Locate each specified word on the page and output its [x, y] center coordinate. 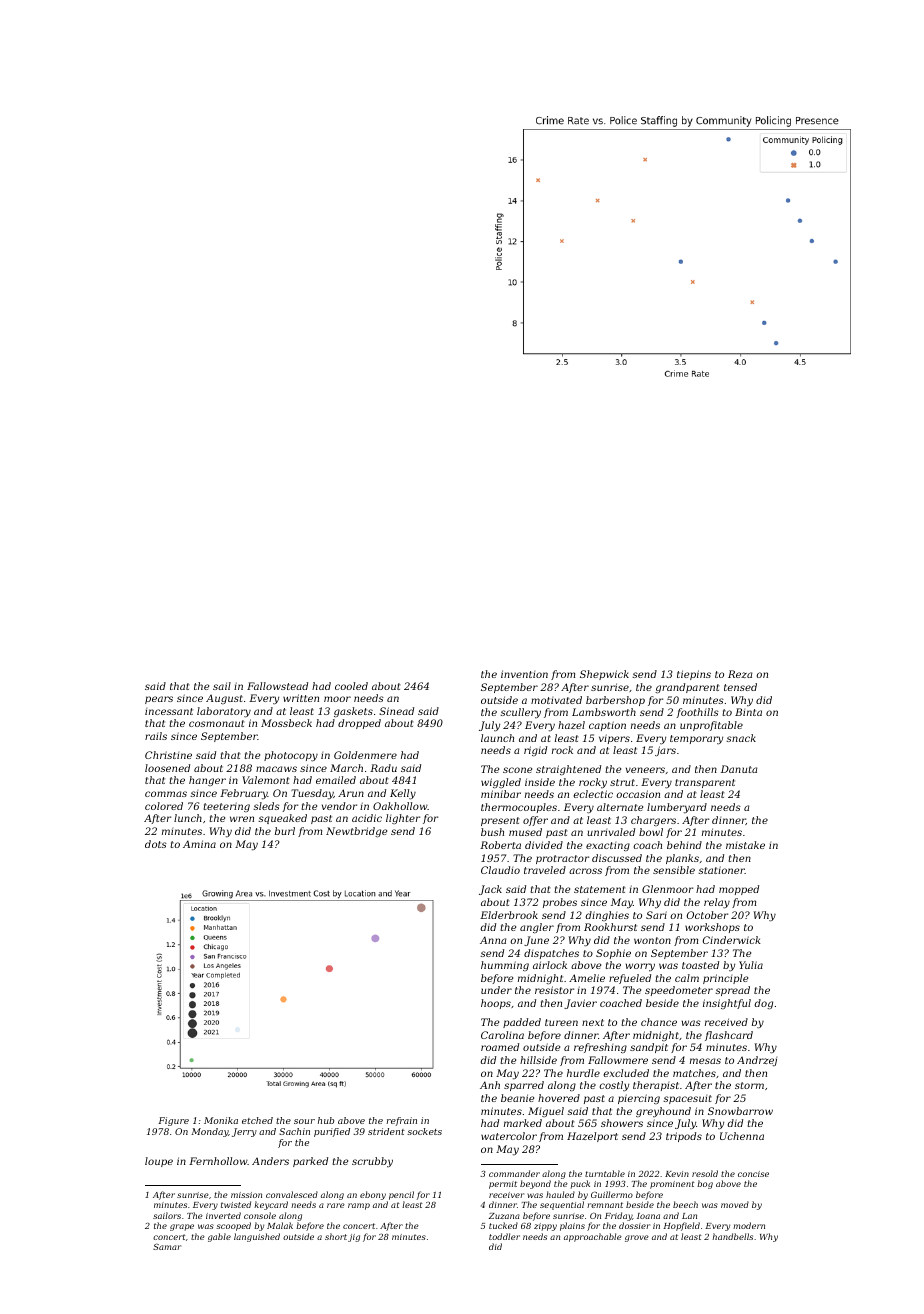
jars [665, 751]
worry [640, 967]
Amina [199, 844]
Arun [351, 793]
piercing [639, 1099]
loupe [159, 1162]
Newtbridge [356, 832]
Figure [173, 1121]
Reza [740, 674]
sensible [674, 870]
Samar [167, 1247]
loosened [167, 768]
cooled [351, 686]
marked [523, 1123]
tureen [561, 1022]
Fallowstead [277, 686]
